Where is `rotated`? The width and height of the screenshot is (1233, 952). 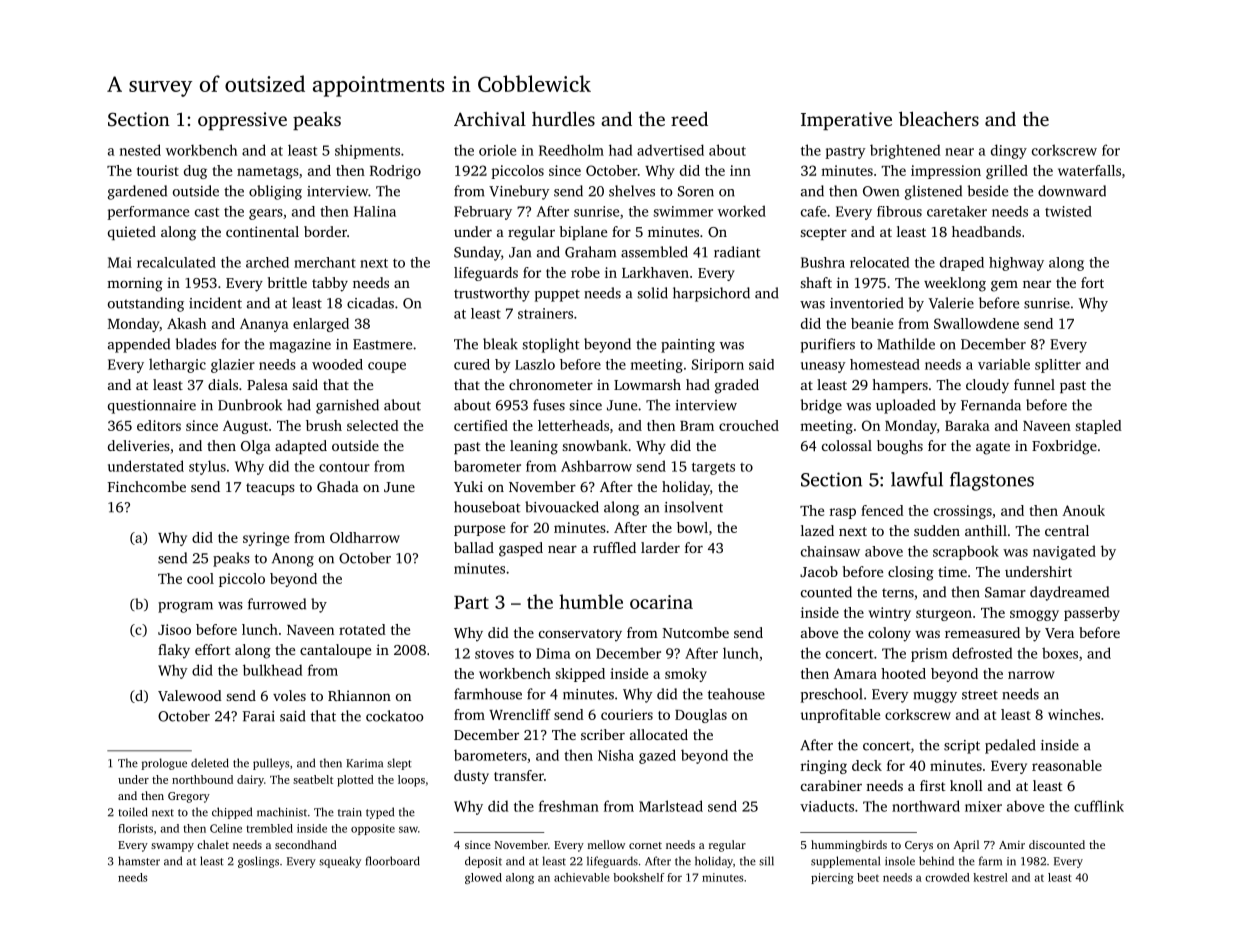
rotated is located at coordinates (362, 629).
